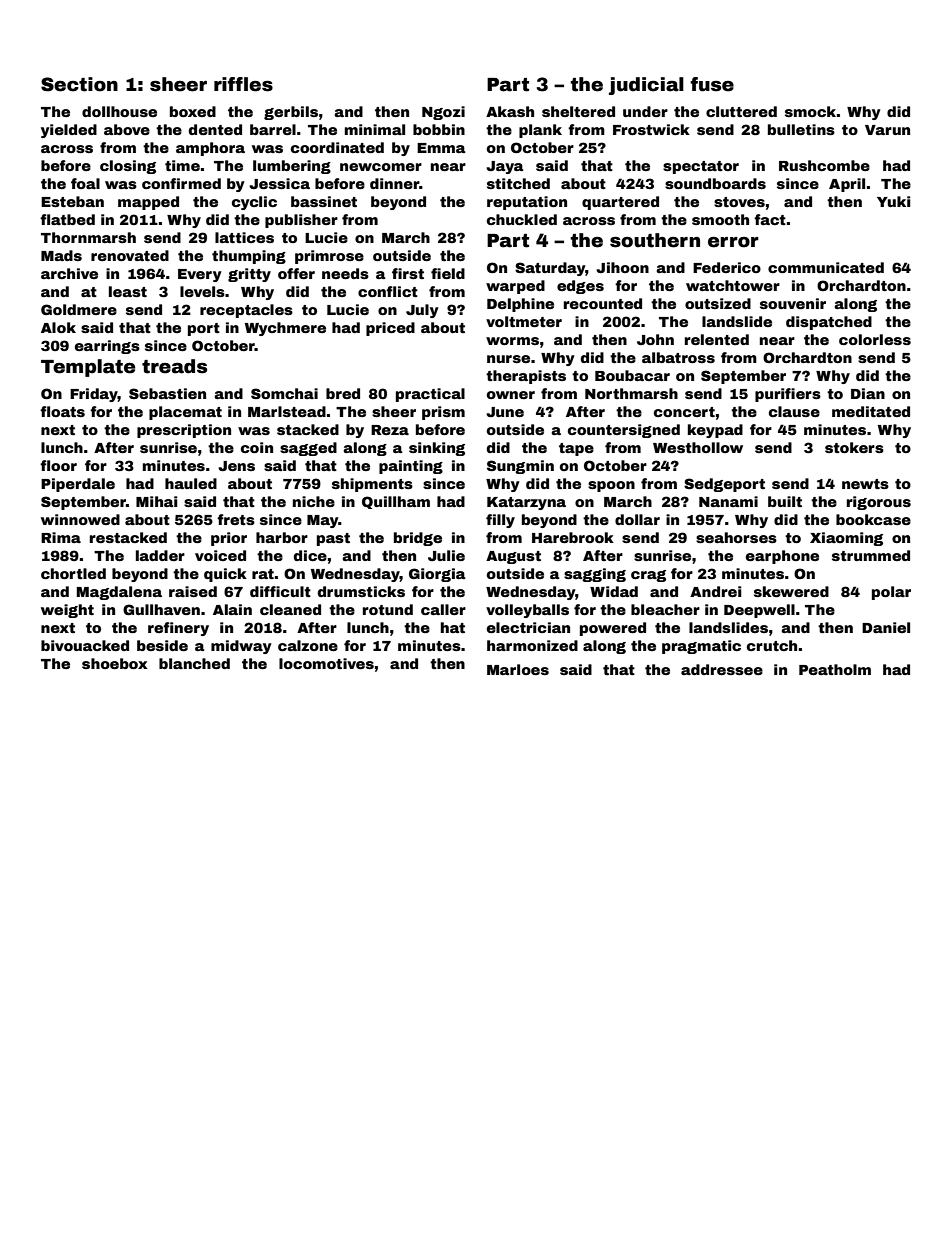  What do you see at coordinates (193, 111) in the page?
I see `boxed` at bounding box center [193, 111].
